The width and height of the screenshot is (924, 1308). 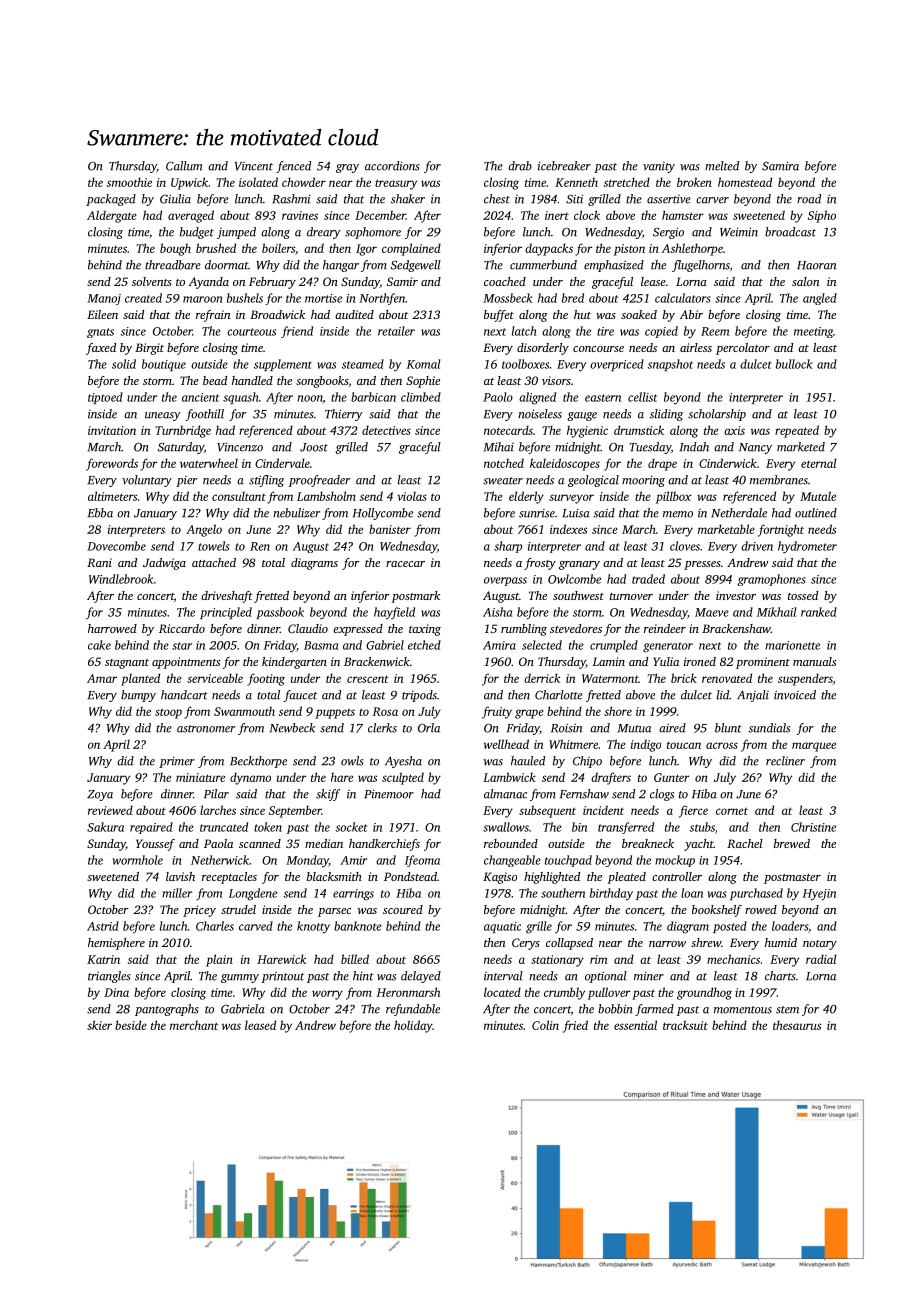 I want to click on racecar, so click(x=405, y=564).
